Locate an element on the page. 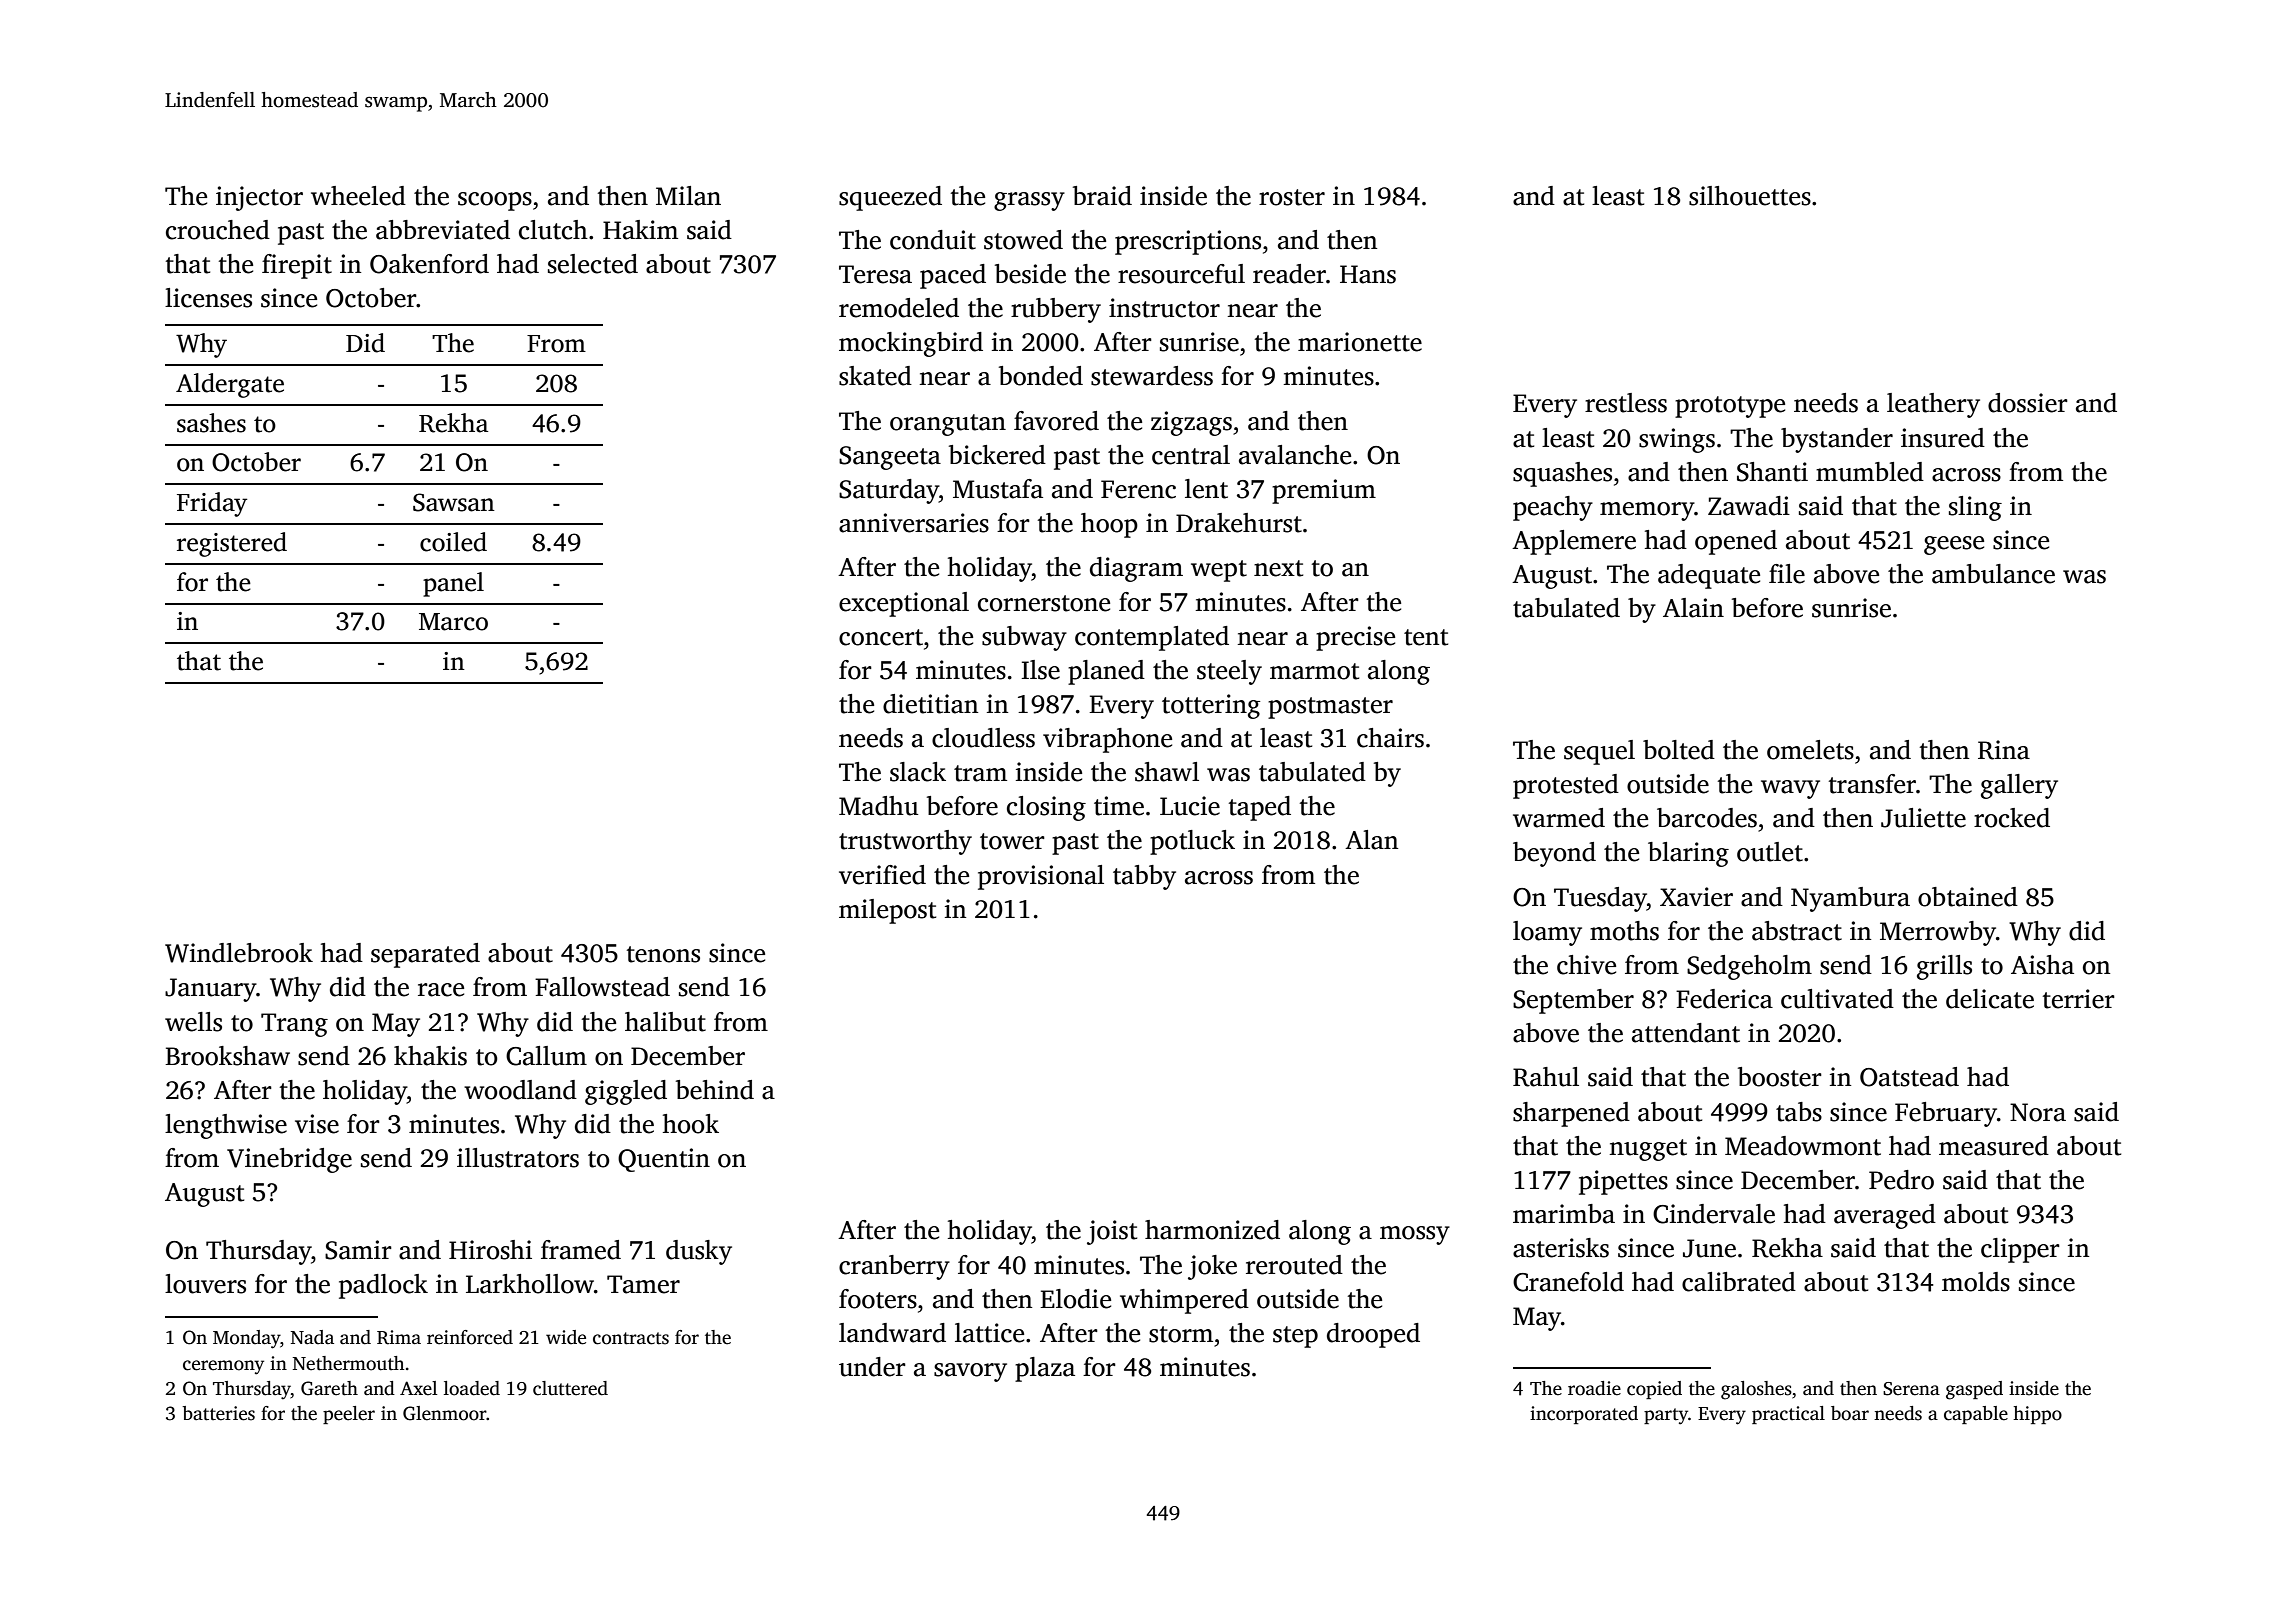 The image size is (2292, 1620). Marco is located at coordinates (453, 622).
